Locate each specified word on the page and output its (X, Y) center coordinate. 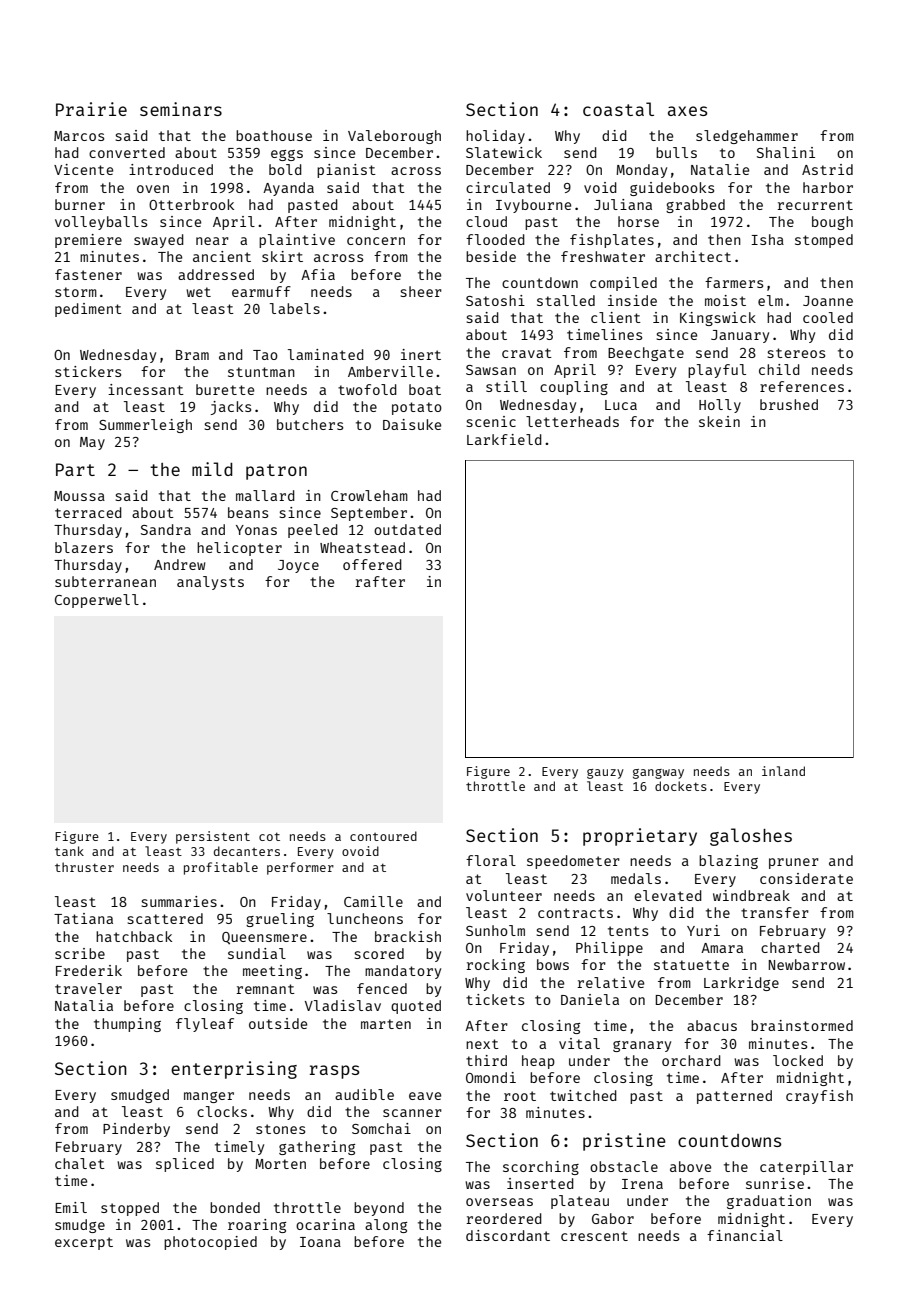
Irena (642, 1184)
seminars (181, 109)
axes (687, 111)
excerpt (84, 1243)
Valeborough (394, 137)
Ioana (320, 1242)
